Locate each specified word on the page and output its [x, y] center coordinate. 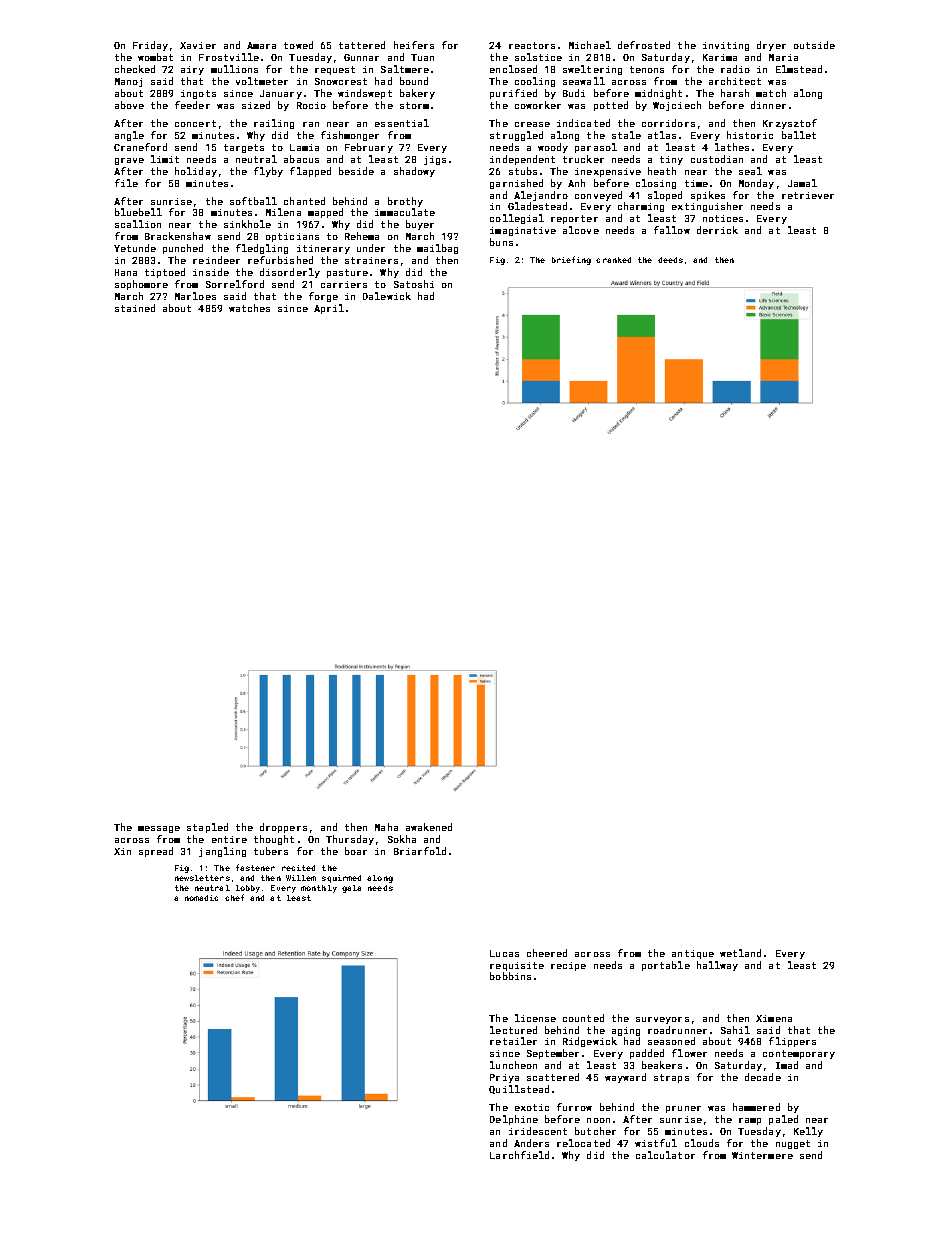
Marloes [195, 296]
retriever [808, 195]
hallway [717, 966]
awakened [429, 827]
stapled [207, 828]
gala [351, 889]
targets [244, 148]
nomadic [201, 898]
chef [234, 897]
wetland [740, 953]
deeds [670, 260]
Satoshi [414, 284]
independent [522, 160]
